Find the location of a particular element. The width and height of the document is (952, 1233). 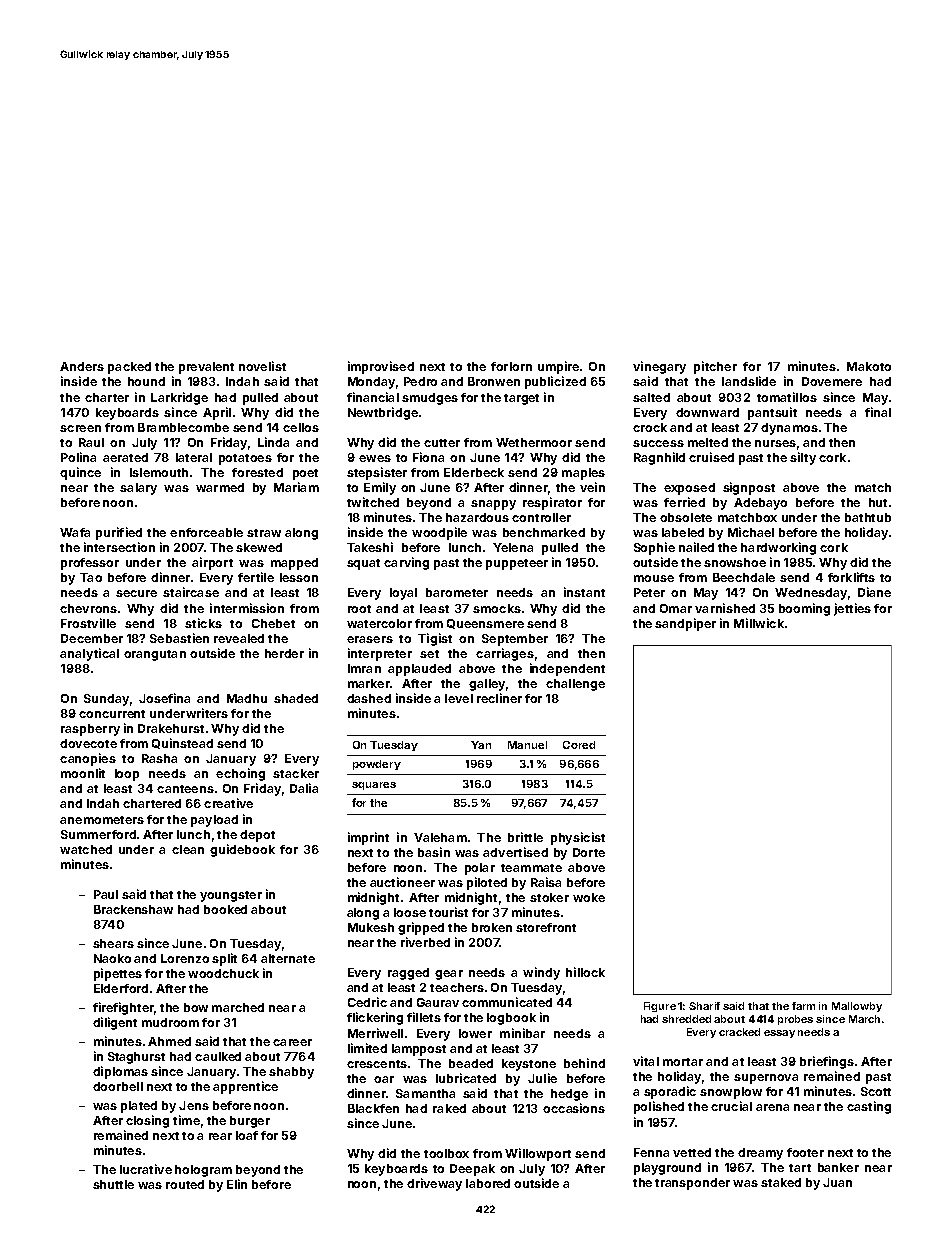

Anders is located at coordinates (82, 366).
